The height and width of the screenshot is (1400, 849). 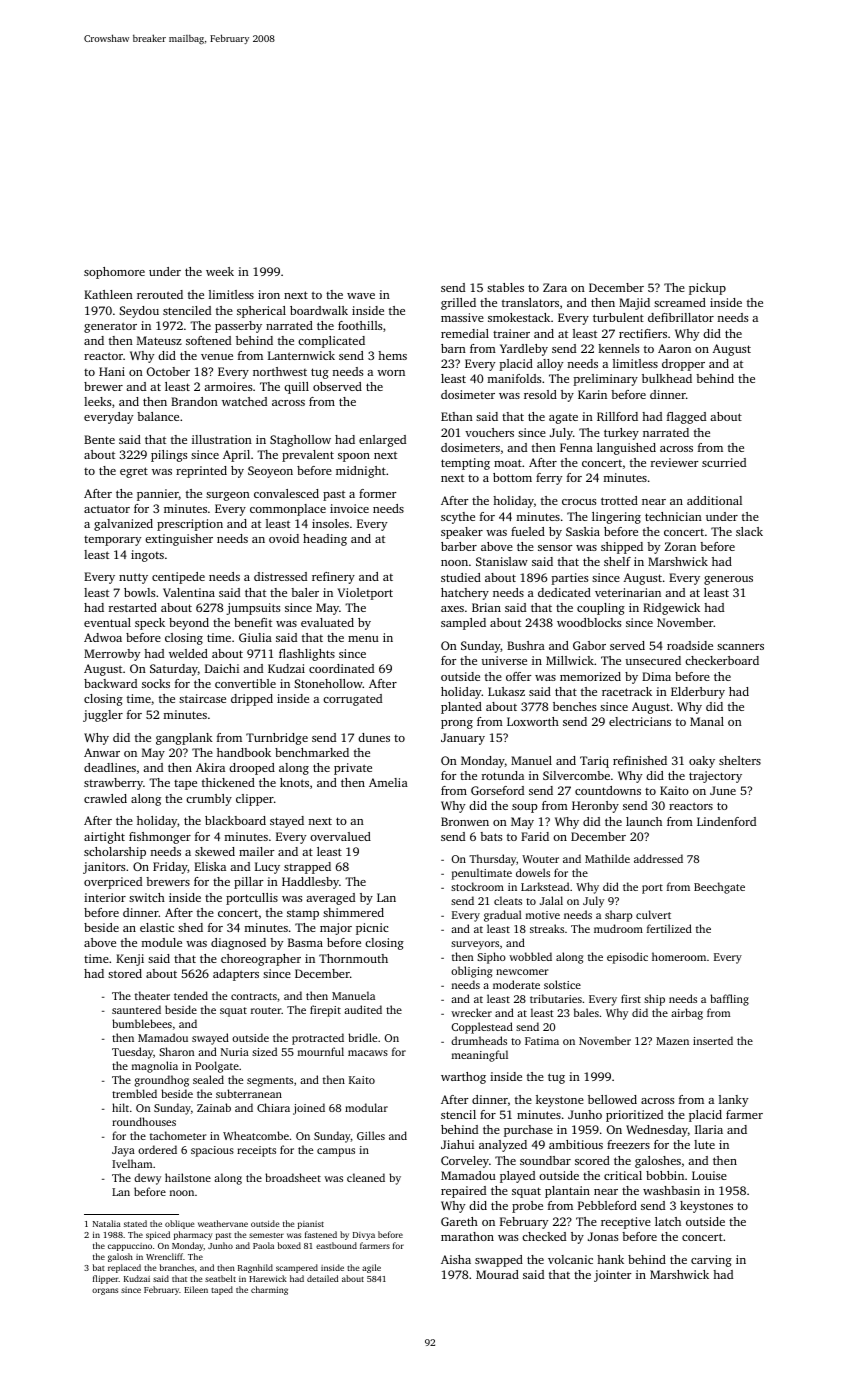 I want to click on Jaya, so click(x=123, y=1151).
